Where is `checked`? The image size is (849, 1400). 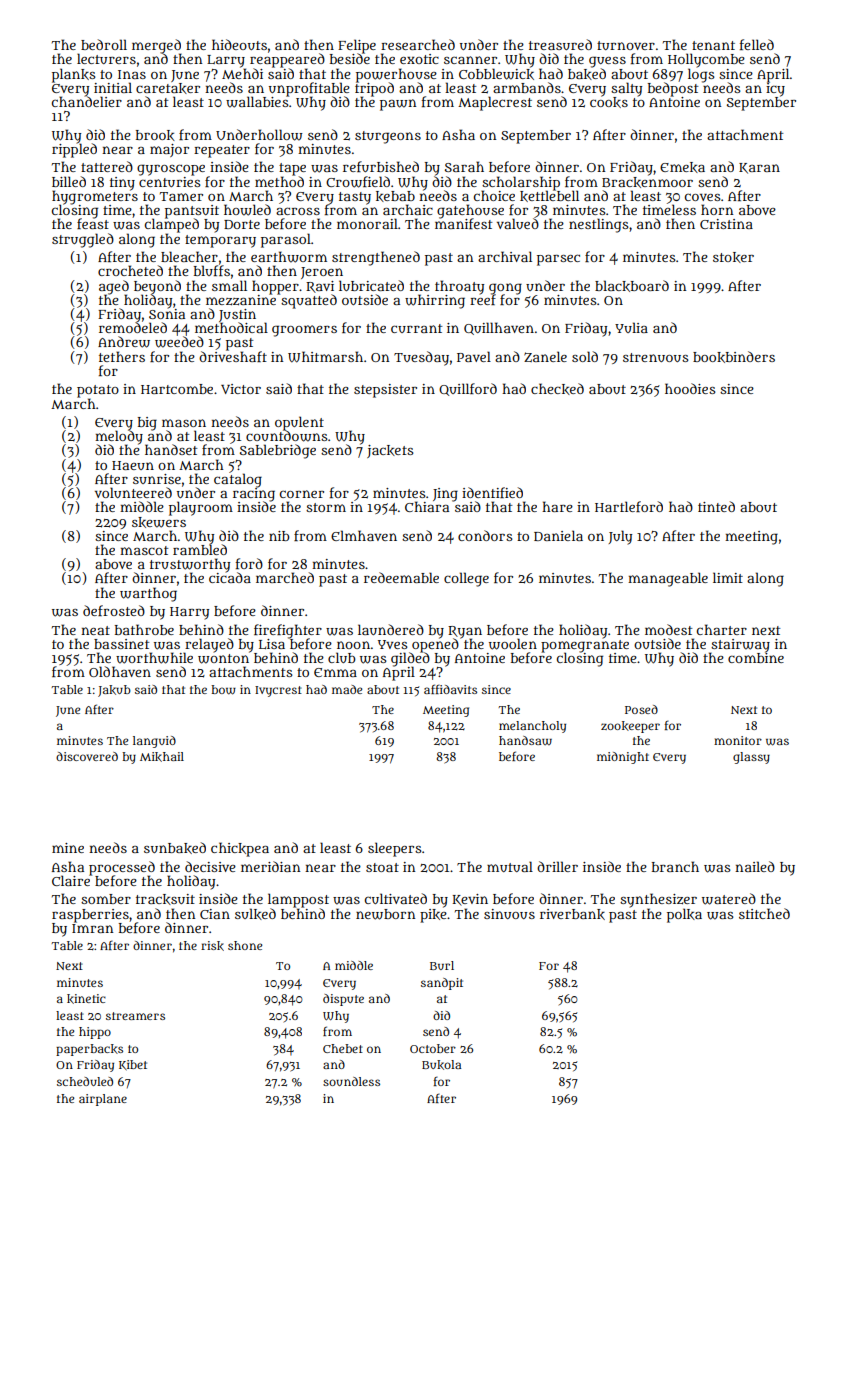 checked is located at coordinates (557, 389).
